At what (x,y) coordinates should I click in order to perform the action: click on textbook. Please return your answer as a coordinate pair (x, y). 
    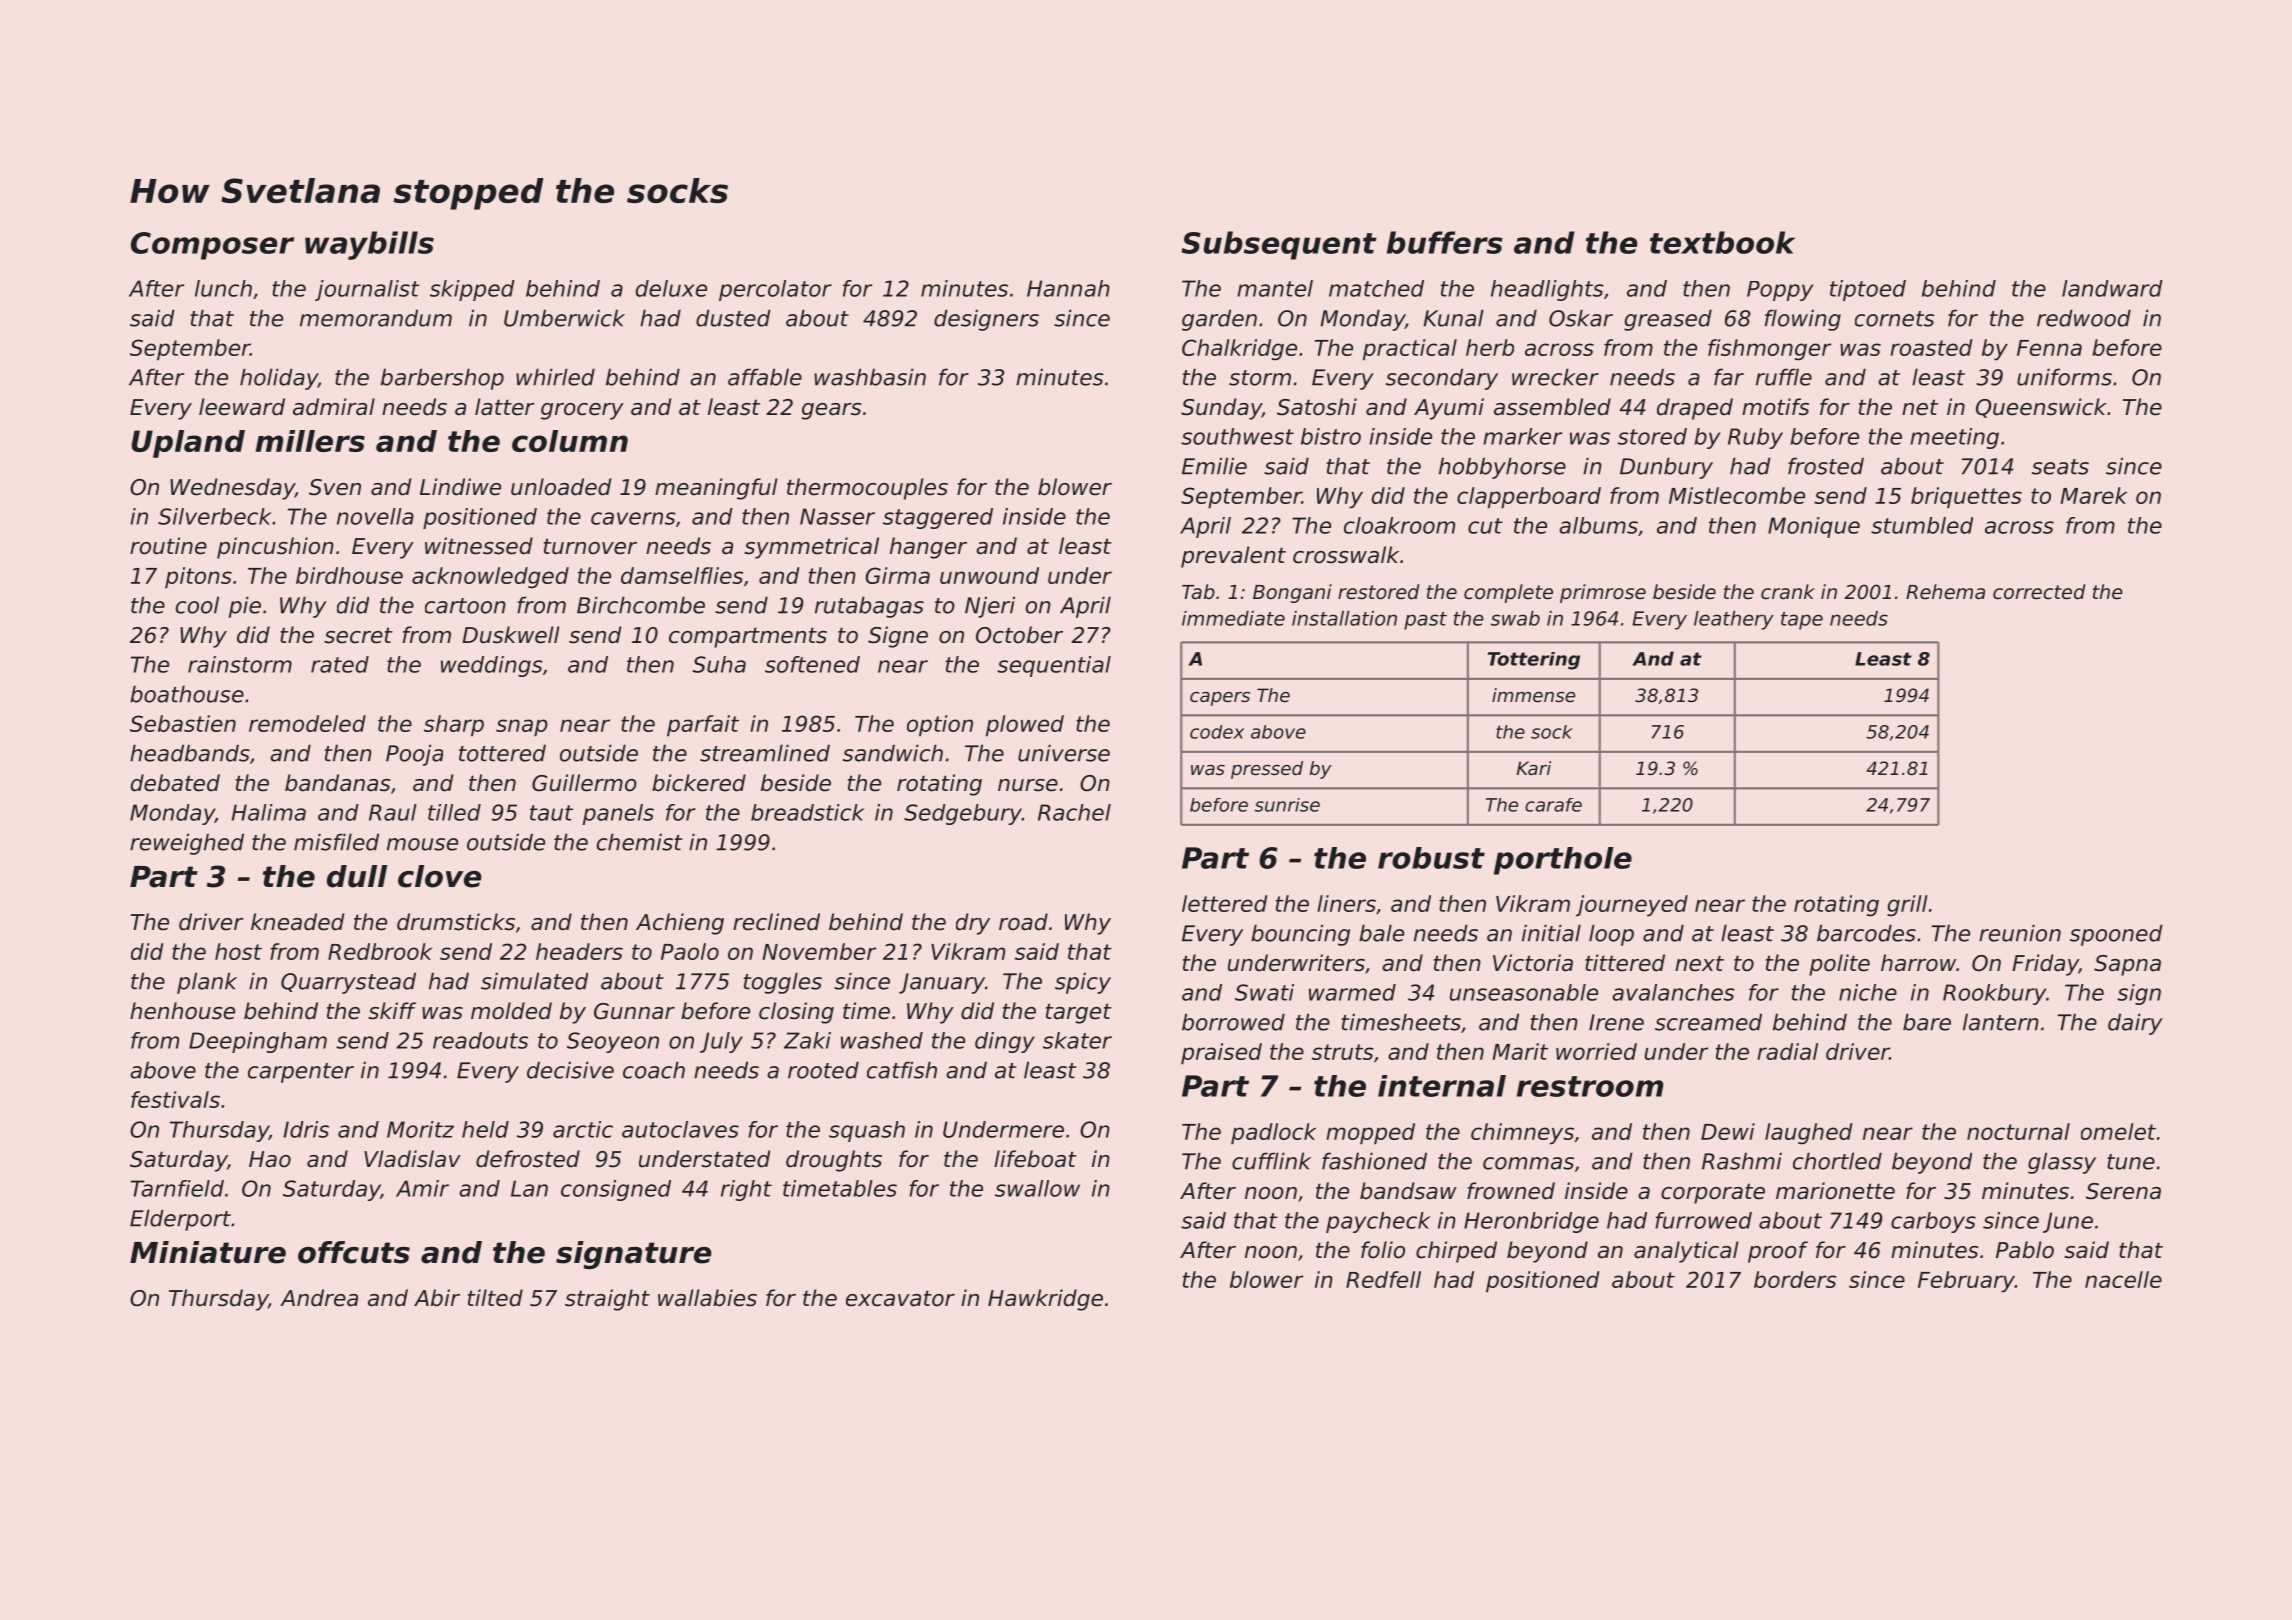
    Looking at the image, I should click on (1722, 242).
